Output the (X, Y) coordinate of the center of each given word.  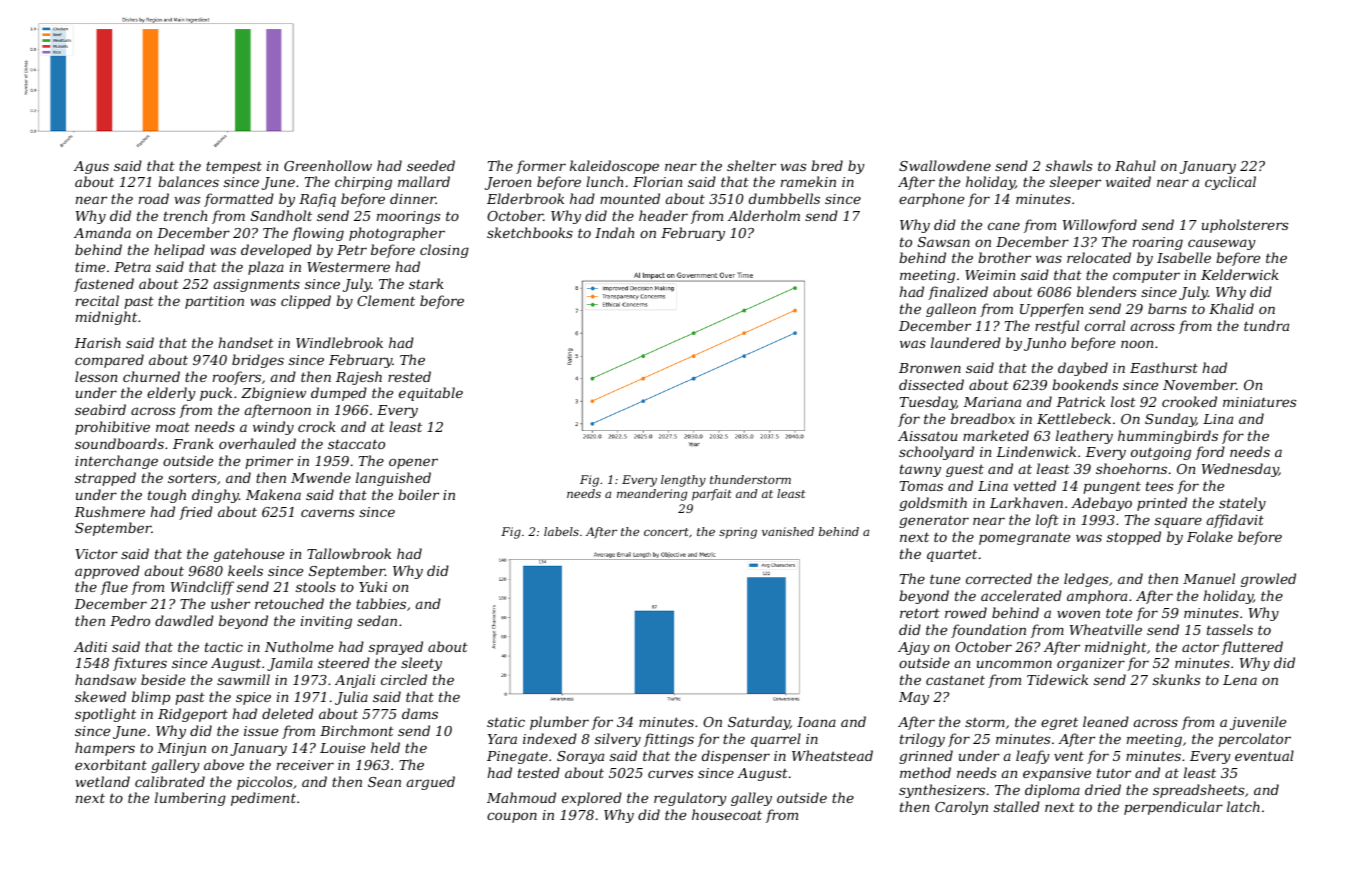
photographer (397, 234)
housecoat (727, 814)
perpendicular (1173, 808)
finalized (958, 293)
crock (317, 426)
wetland (102, 781)
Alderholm (764, 215)
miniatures (1259, 402)
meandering (652, 495)
